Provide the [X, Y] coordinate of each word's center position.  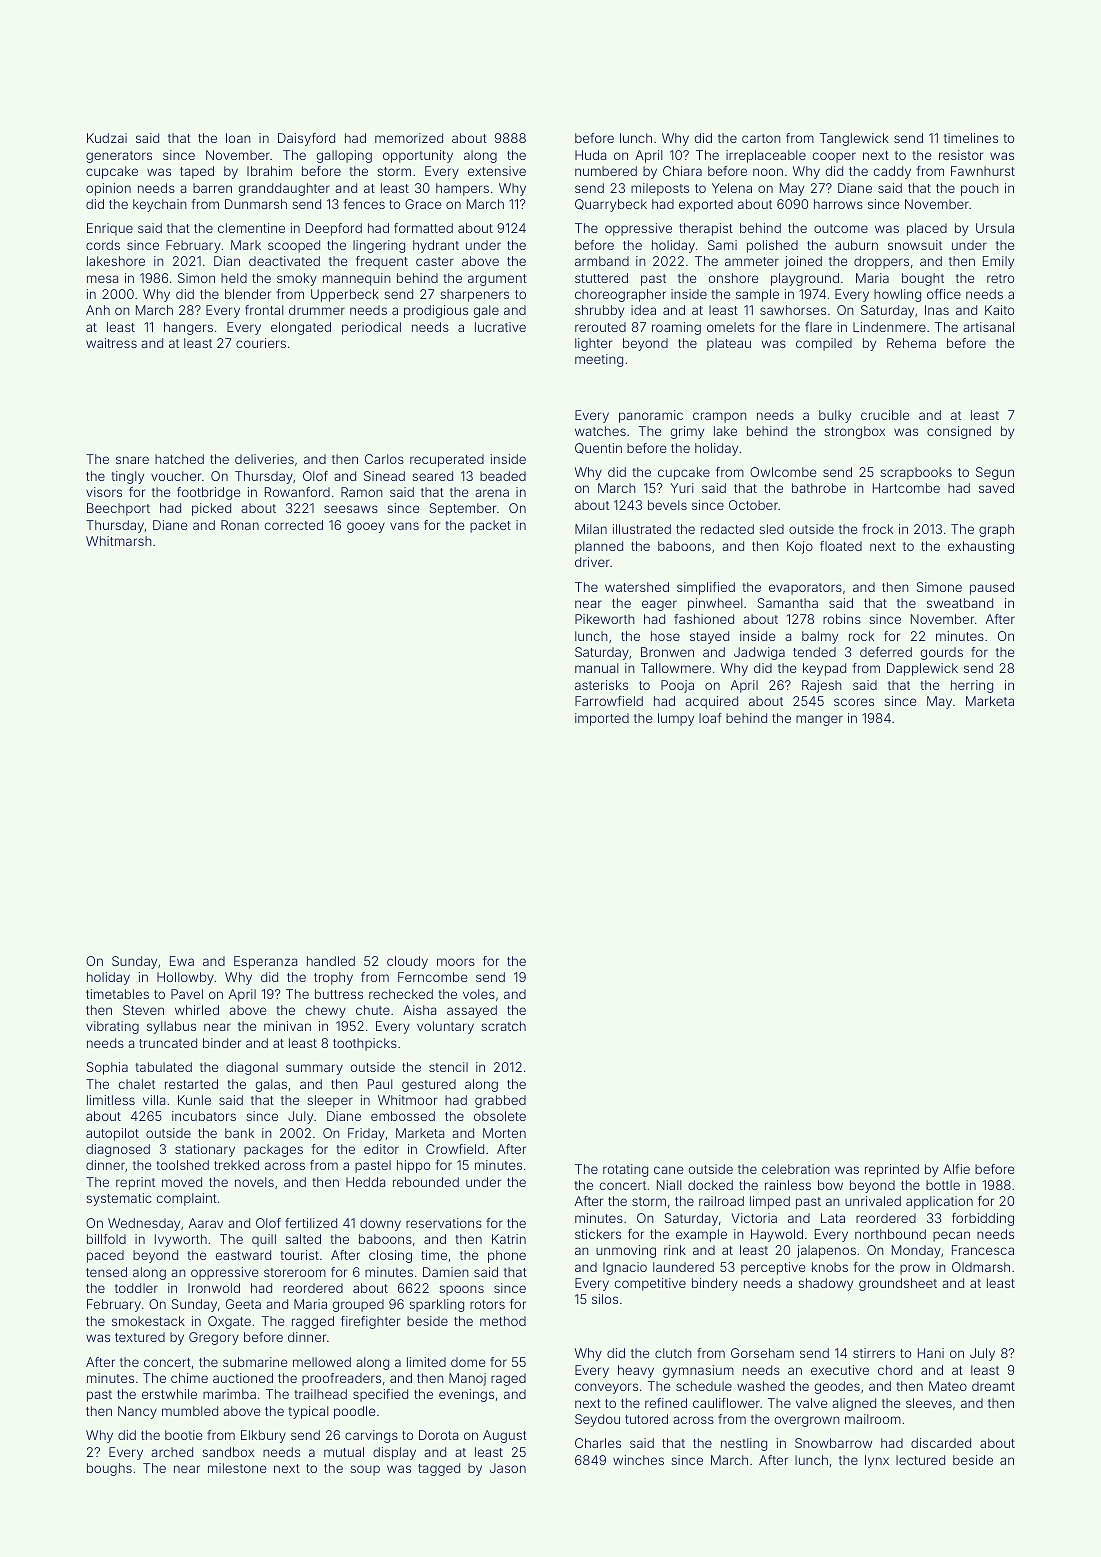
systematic [119, 1199]
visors [104, 492]
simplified [706, 588]
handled [331, 961]
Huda [591, 155]
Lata [833, 1218]
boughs [109, 1469]
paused [992, 588]
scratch [503, 1026]
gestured [429, 1085]
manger [819, 720]
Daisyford [306, 139]
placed [927, 229]
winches [638, 1460]
